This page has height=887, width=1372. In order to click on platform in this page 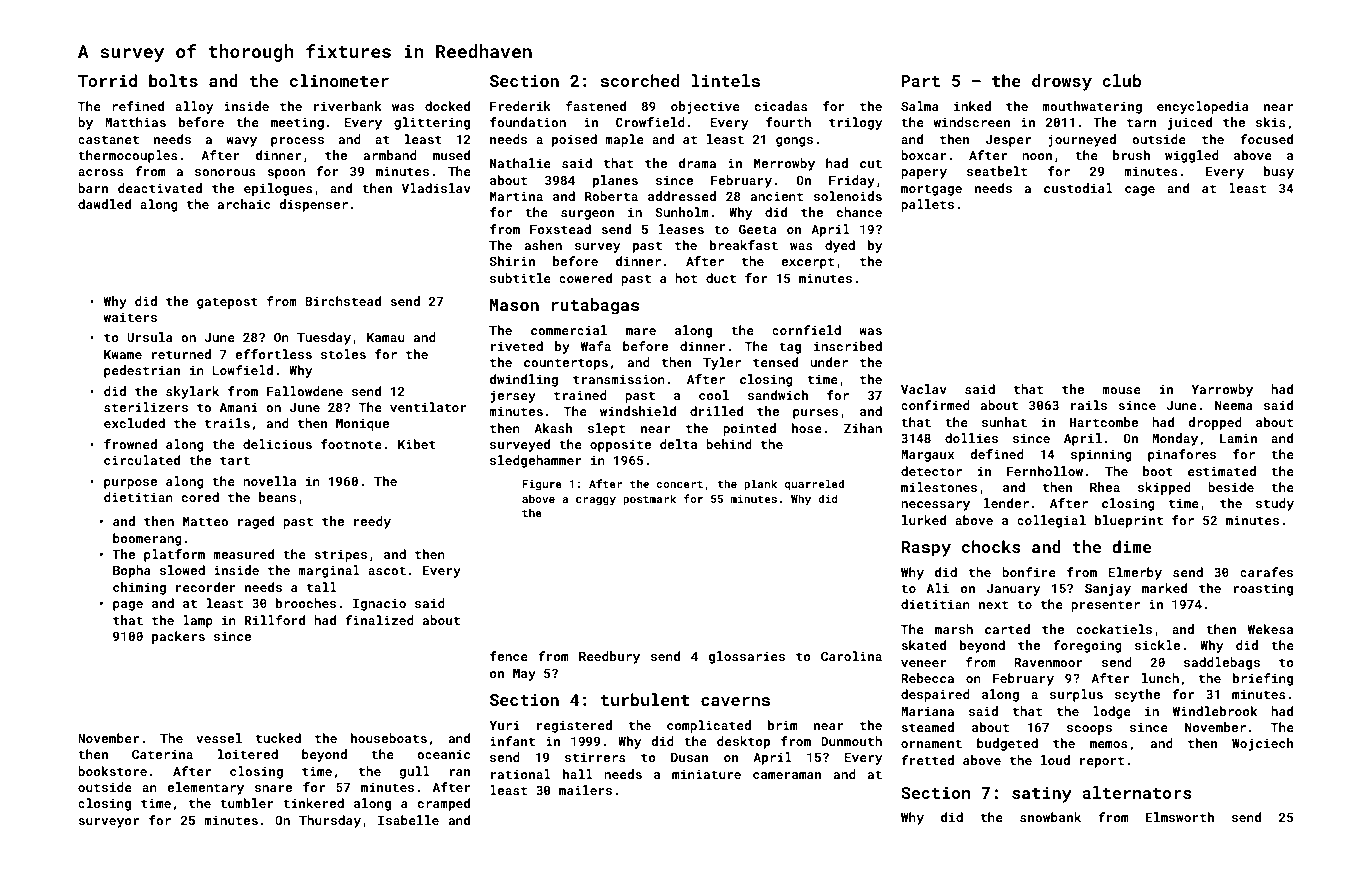, I will do `click(174, 555)`.
